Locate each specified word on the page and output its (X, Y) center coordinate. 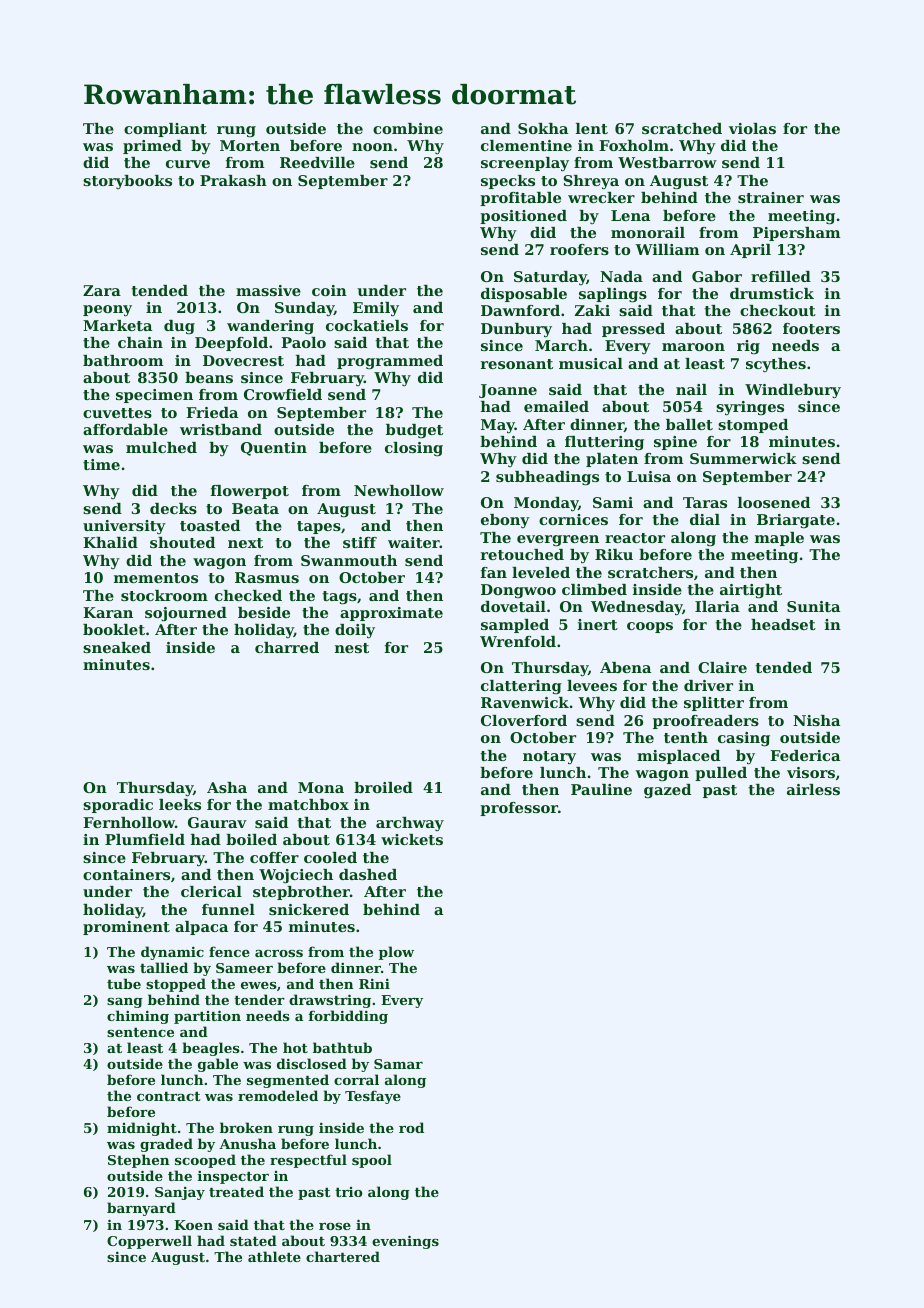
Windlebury (793, 391)
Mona (321, 787)
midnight (142, 1129)
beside (264, 612)
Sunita (813, 606)
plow (396, 953)
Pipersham (796, 234)
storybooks (127, 182)
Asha (227, 787)
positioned (523, 217)
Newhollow (399, 490)
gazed (667, 791)
